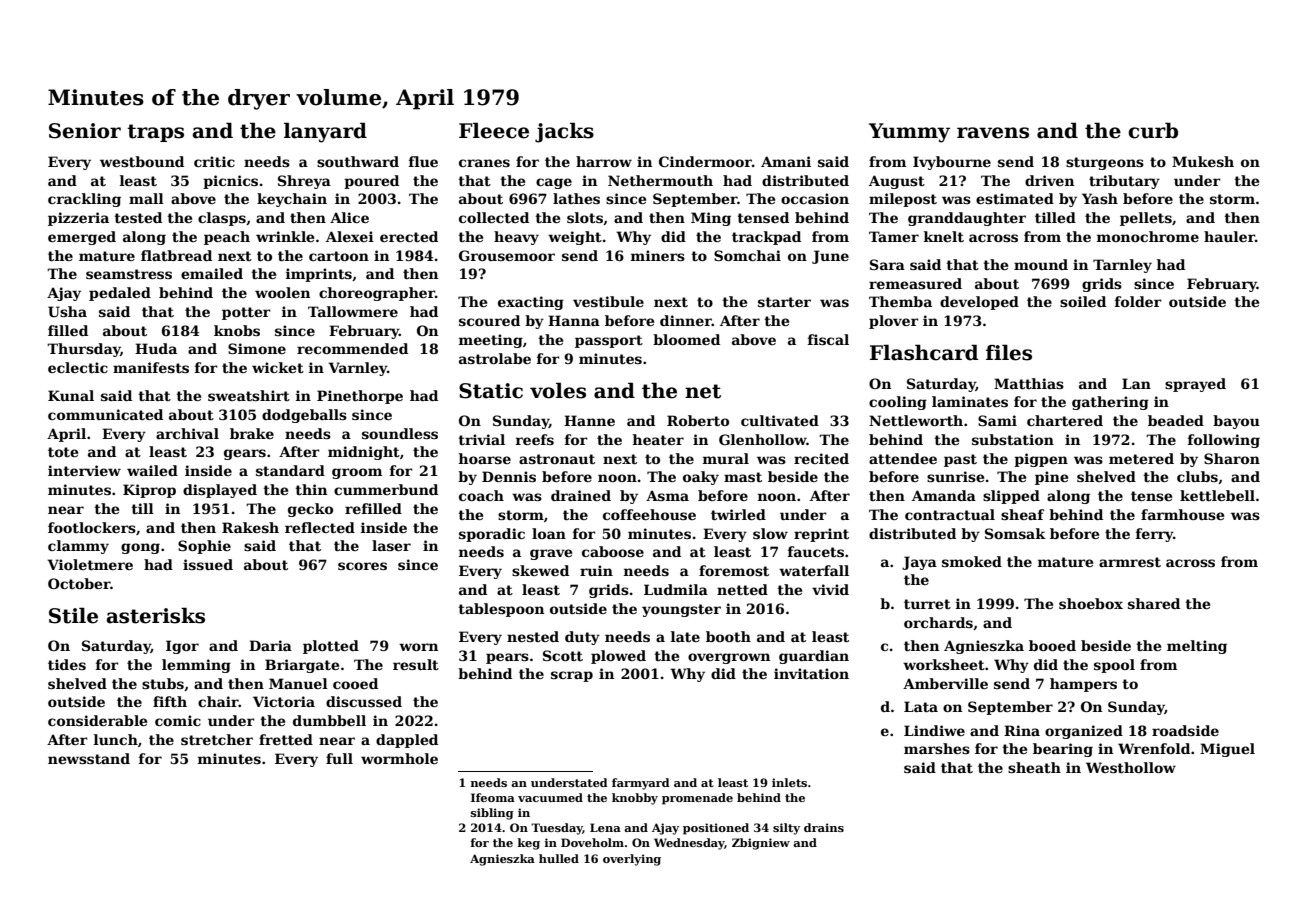 The width and height of the document is (1308, 924). Describe the element at coordinates (1153, 130) in the document. I see `curb` at that location.
